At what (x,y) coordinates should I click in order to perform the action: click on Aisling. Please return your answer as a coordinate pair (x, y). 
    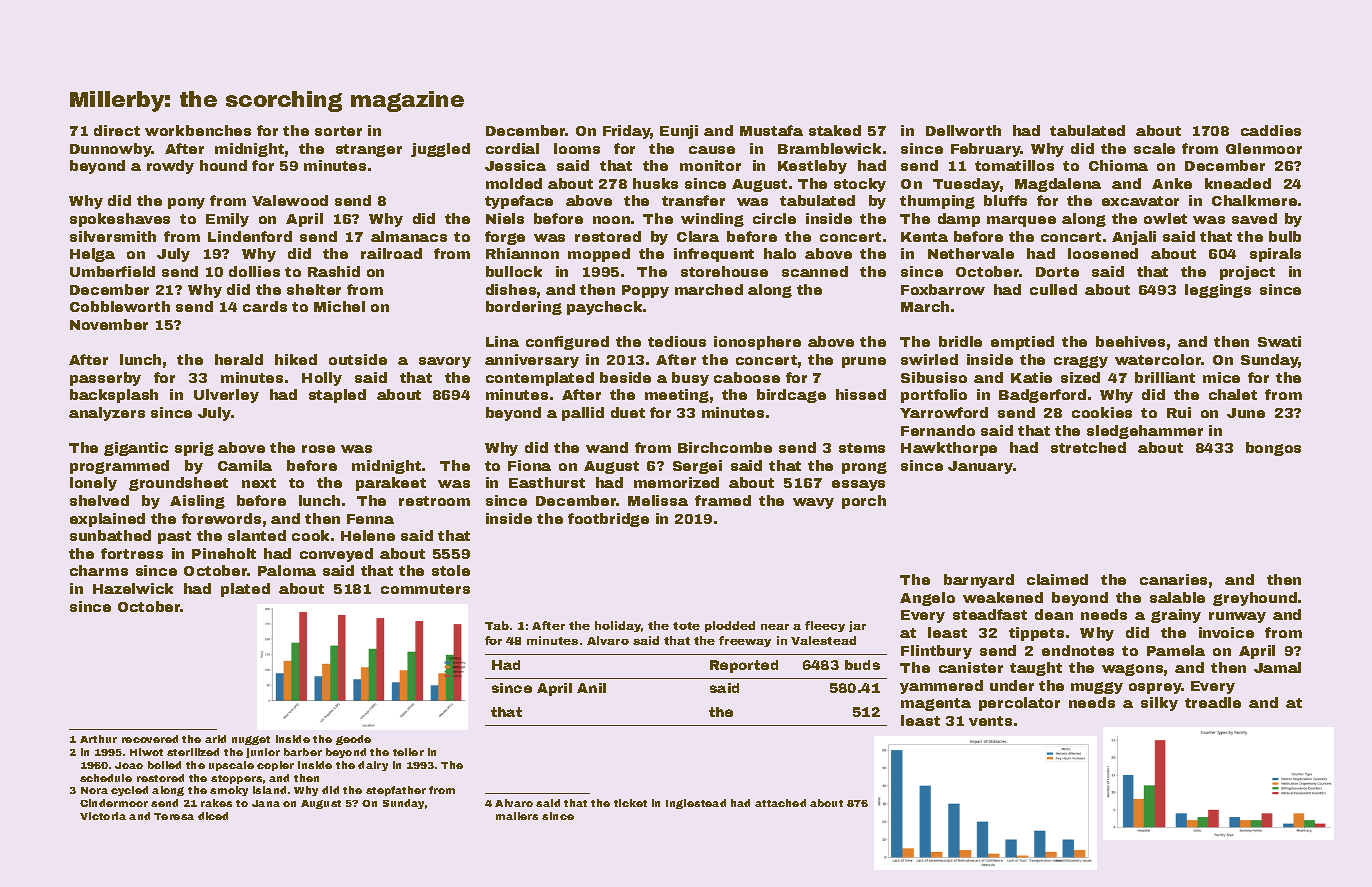
    Looking at the image, I should click on (197, 502).
